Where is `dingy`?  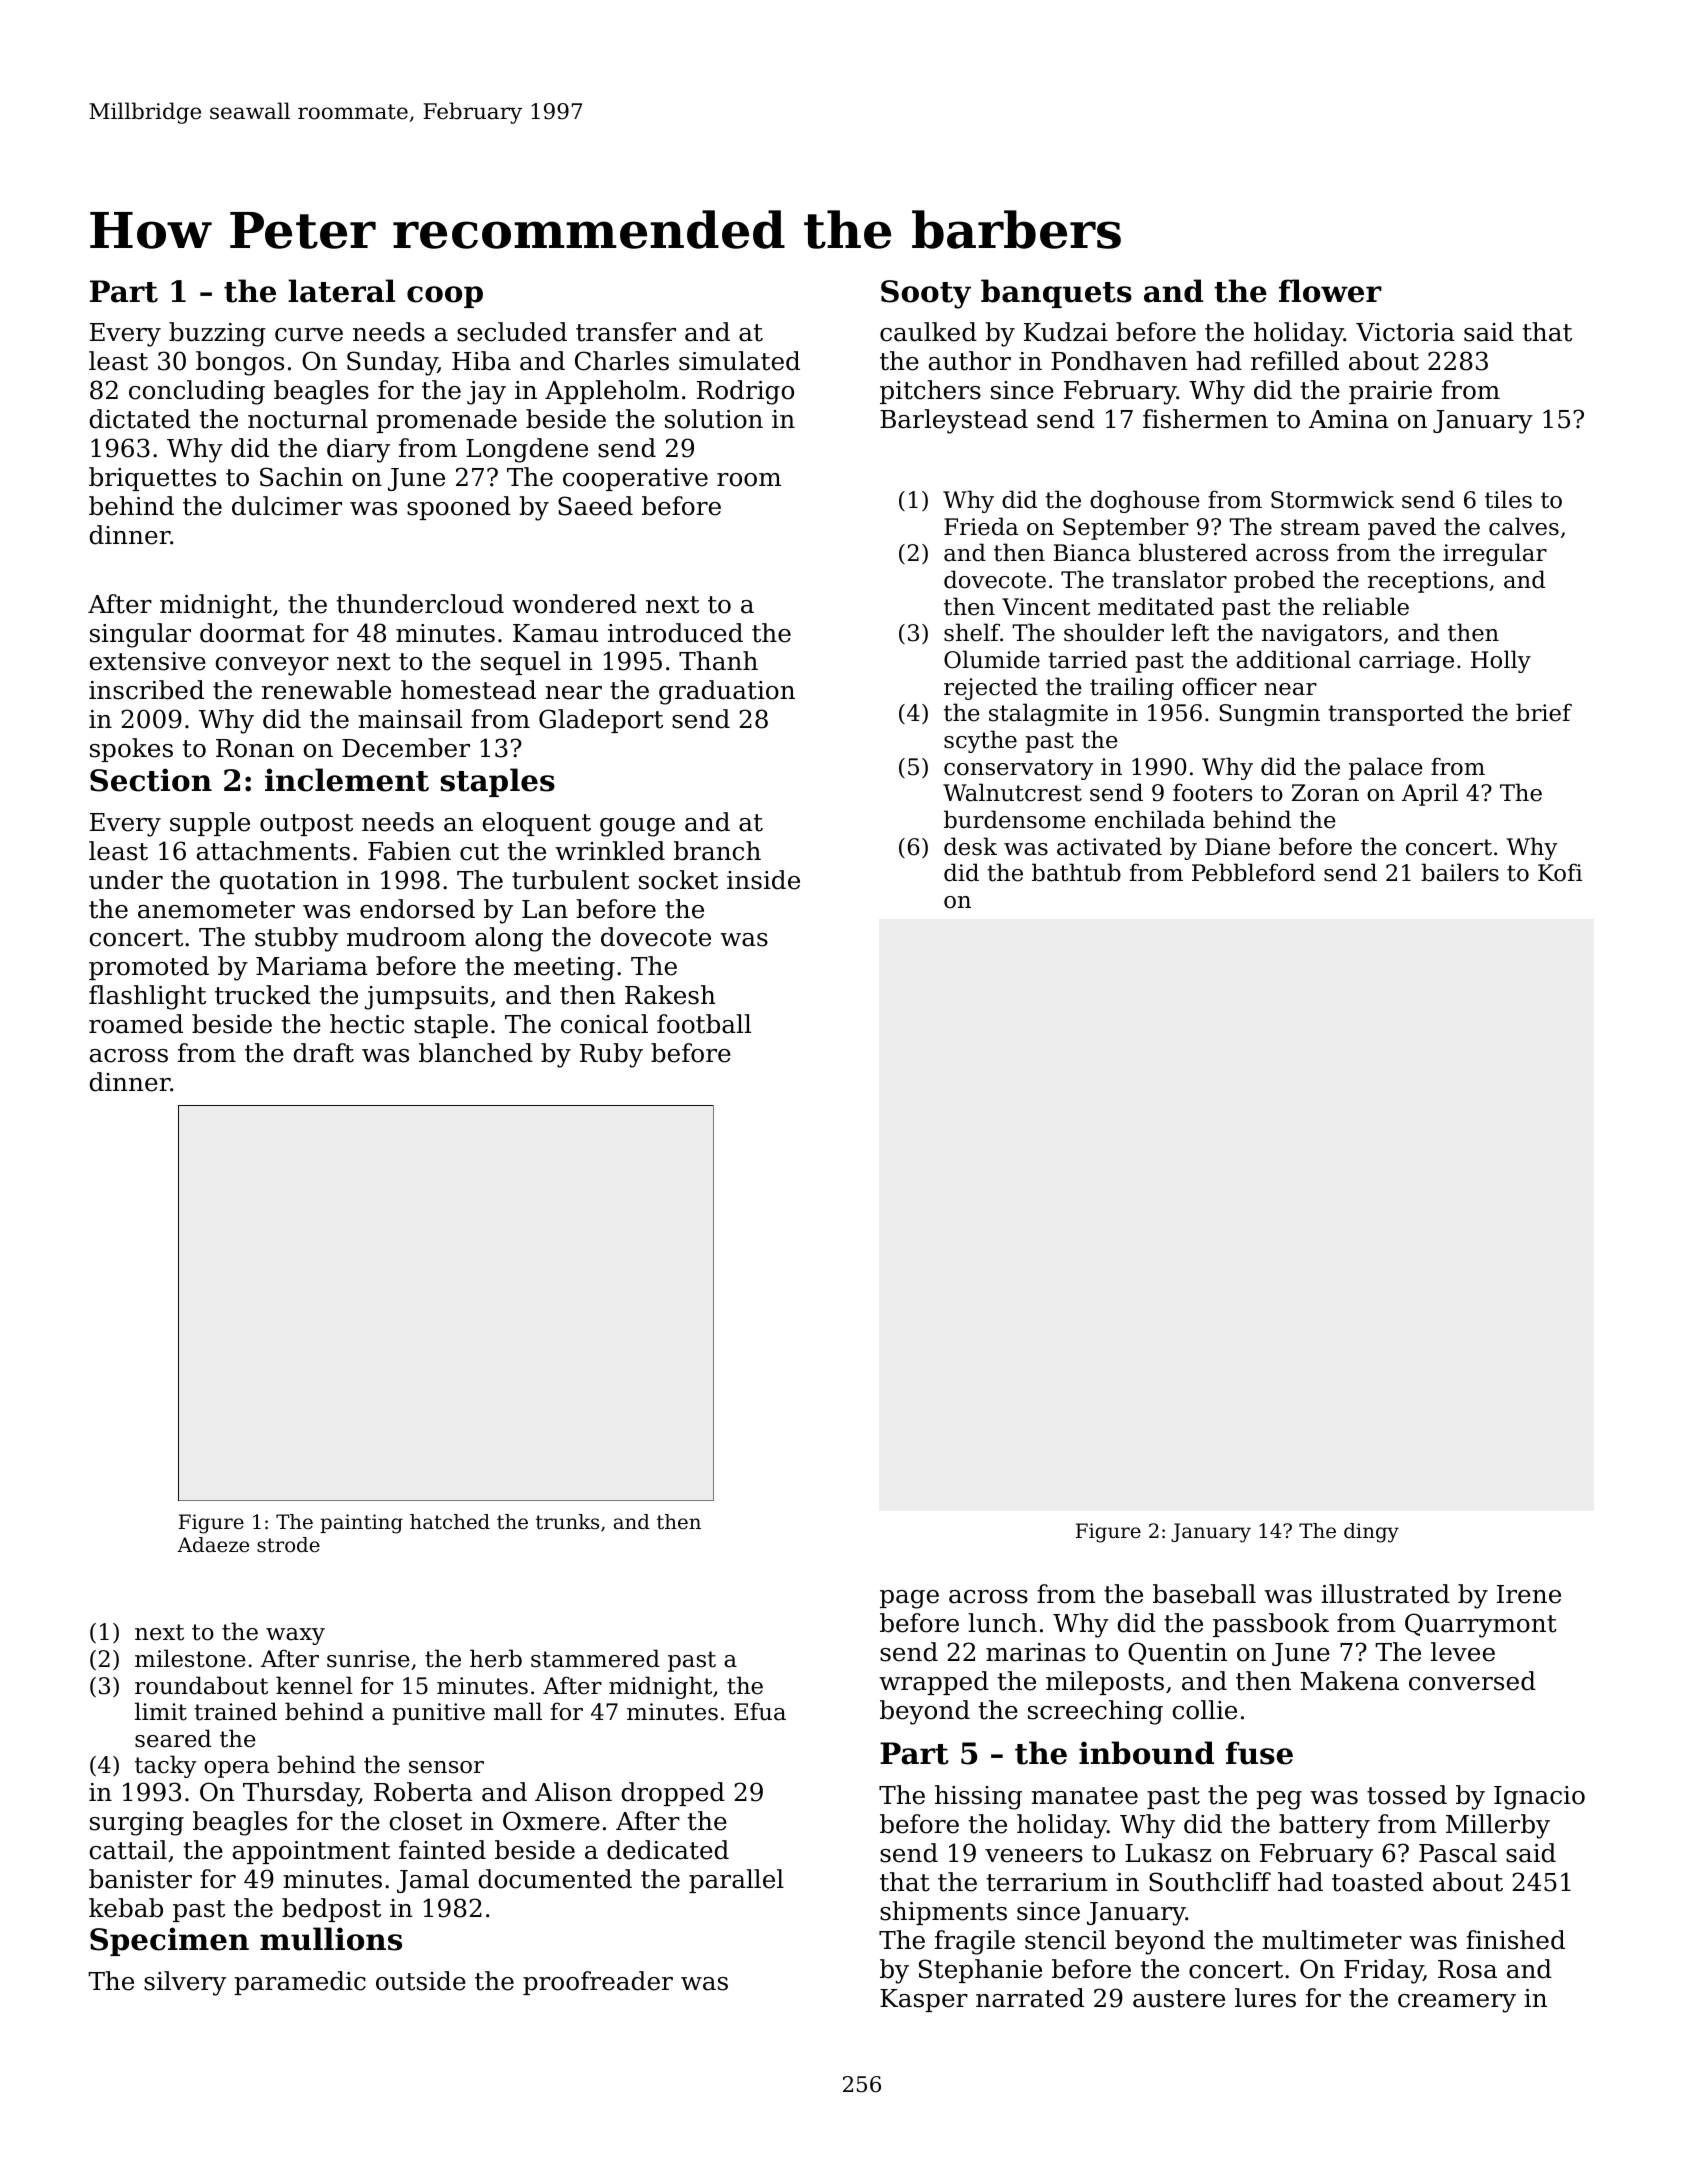 dingy is located at coordinates (1371, 1533).
